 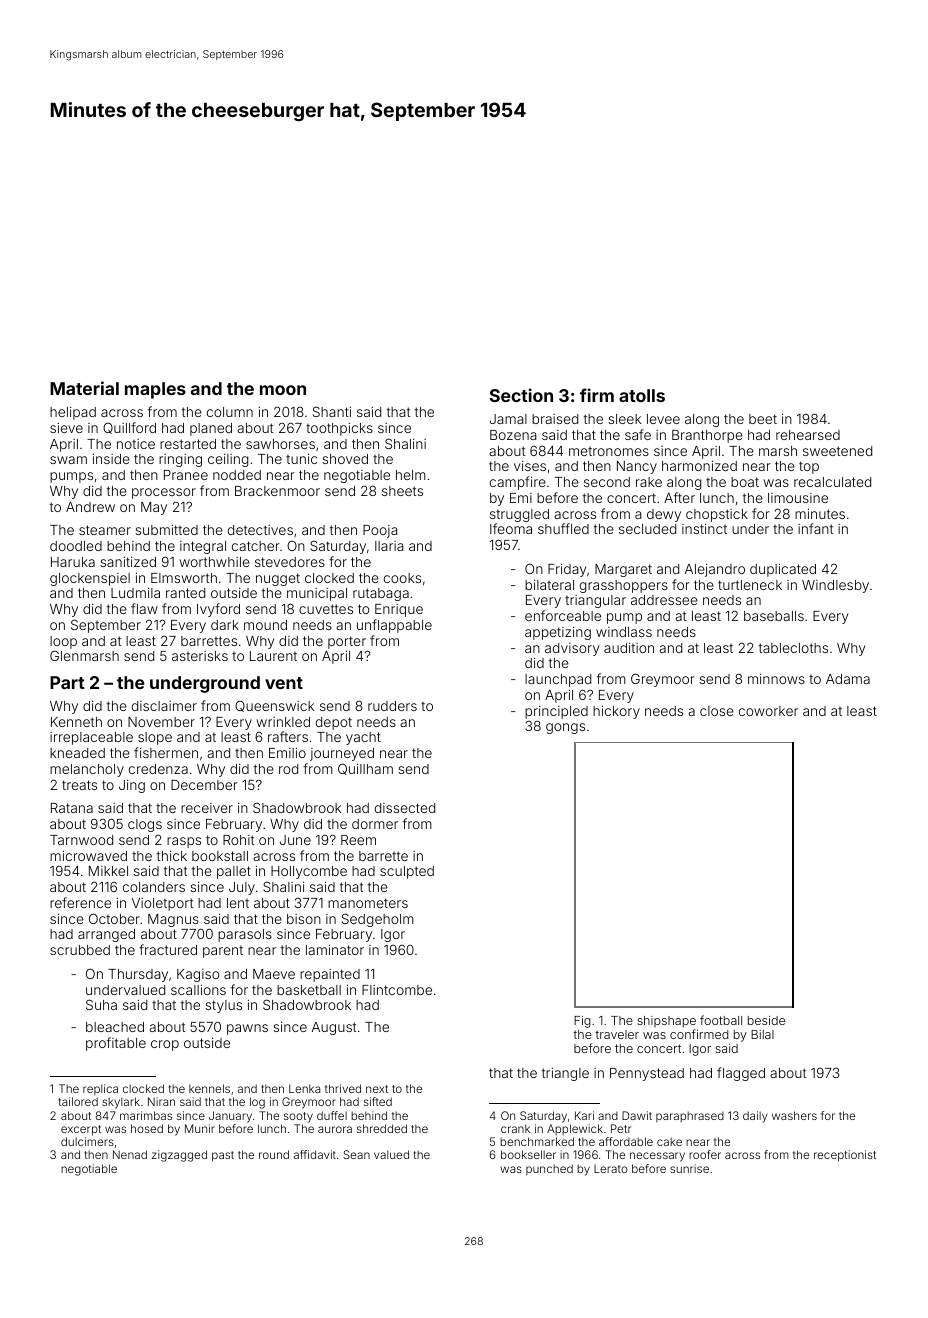 I want to click on coworker, so click(x=768, y=711).
